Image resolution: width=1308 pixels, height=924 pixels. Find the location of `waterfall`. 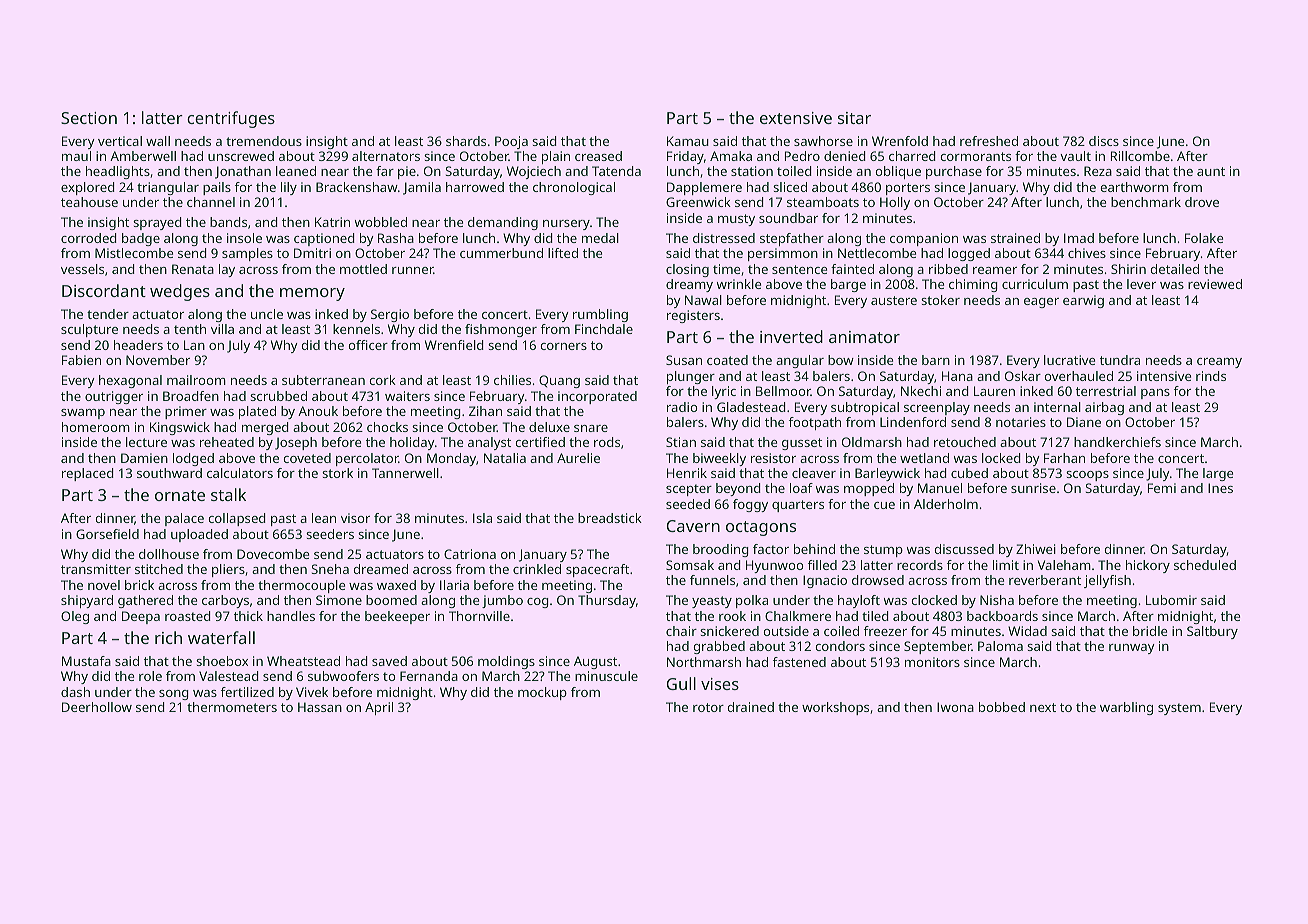

waterfall is located at coordinates (221, 637).
